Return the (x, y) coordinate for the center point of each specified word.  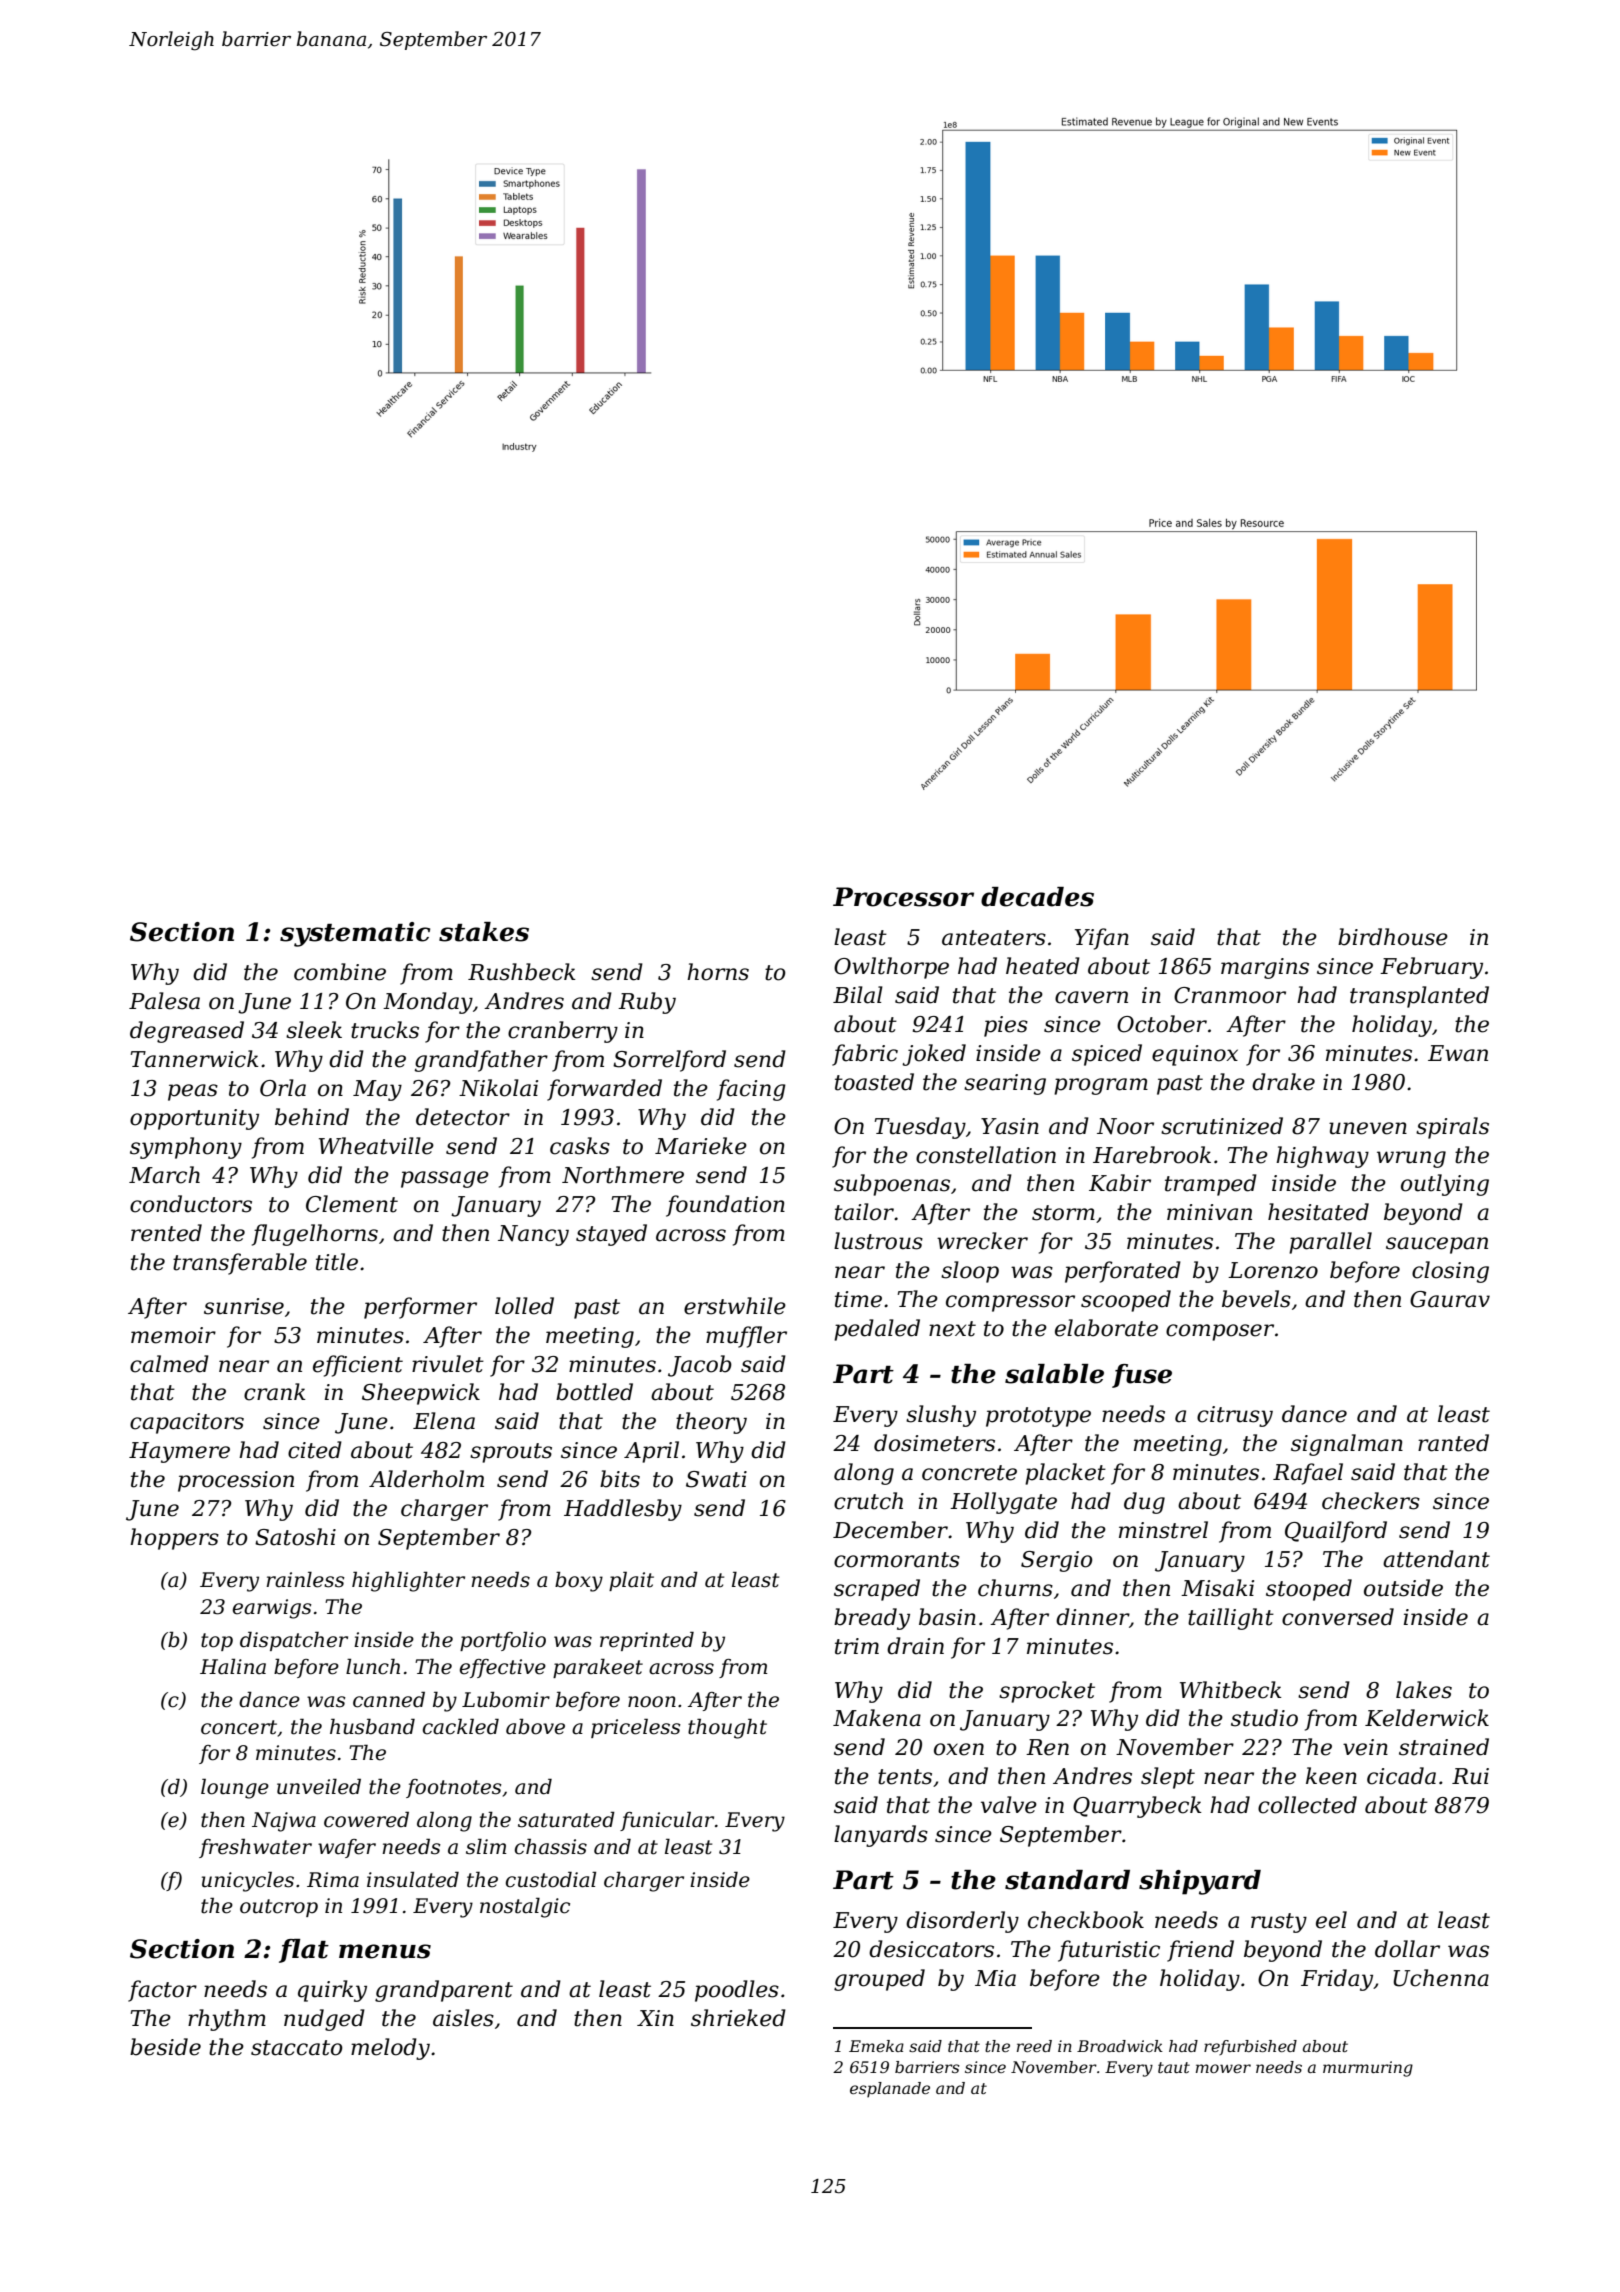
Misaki (1217, 1588)
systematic (355, 934)
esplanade (890, 2090)
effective (503, 1668)
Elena (444, 1421)
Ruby (647, 1003)
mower (1223, 2068)
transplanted (1419, 997)
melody (390, 2049)
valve (1009, 1805)
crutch (868, 1501)
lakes (1424, 1690)
